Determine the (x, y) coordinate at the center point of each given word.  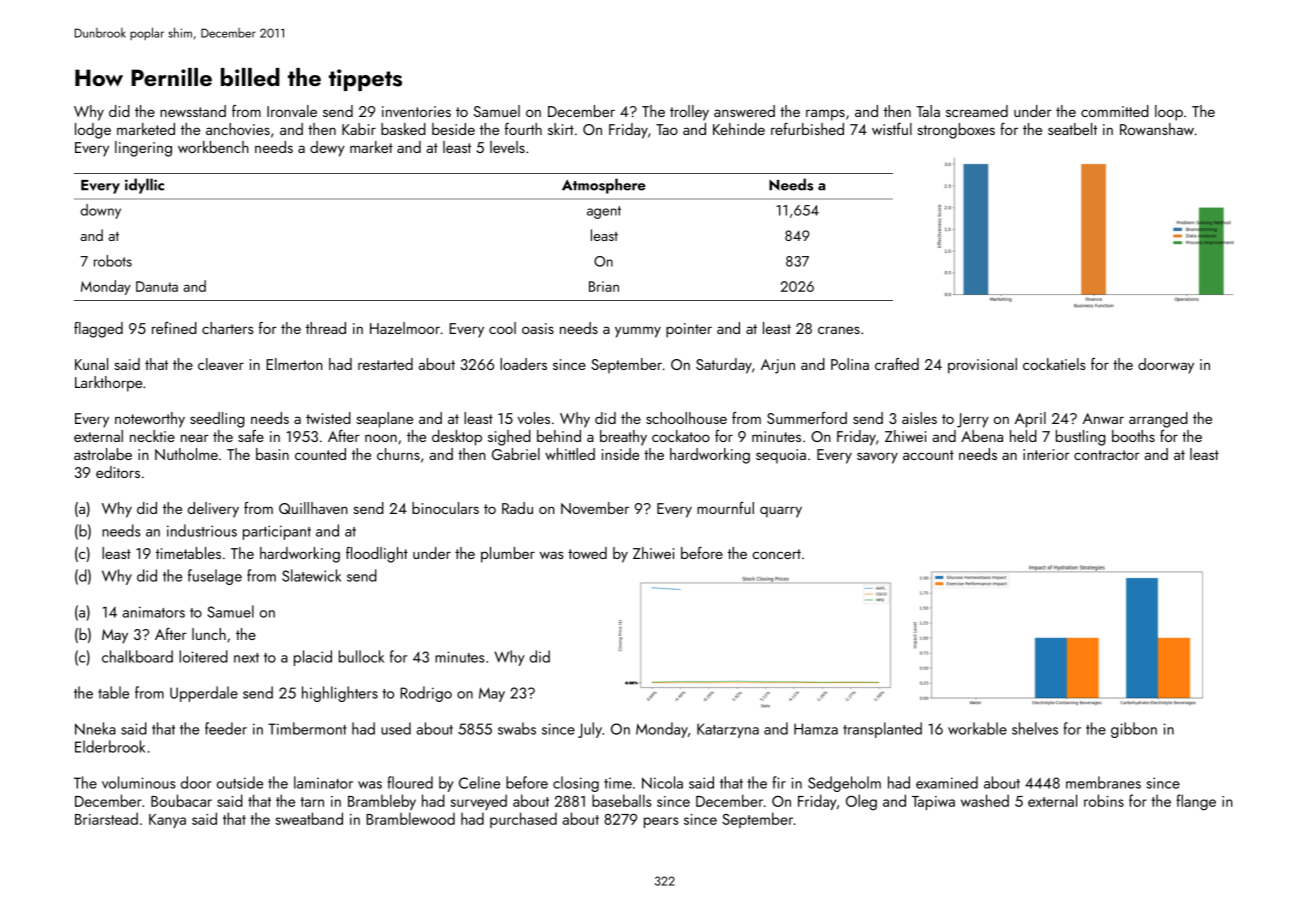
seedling (217, 420)
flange (1196, 802)
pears (661, 822)
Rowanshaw (1157, 129)
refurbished (807, 129)
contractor (1107, 455)
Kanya (167, 821)
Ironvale (292, 111)
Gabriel (516, 454)
